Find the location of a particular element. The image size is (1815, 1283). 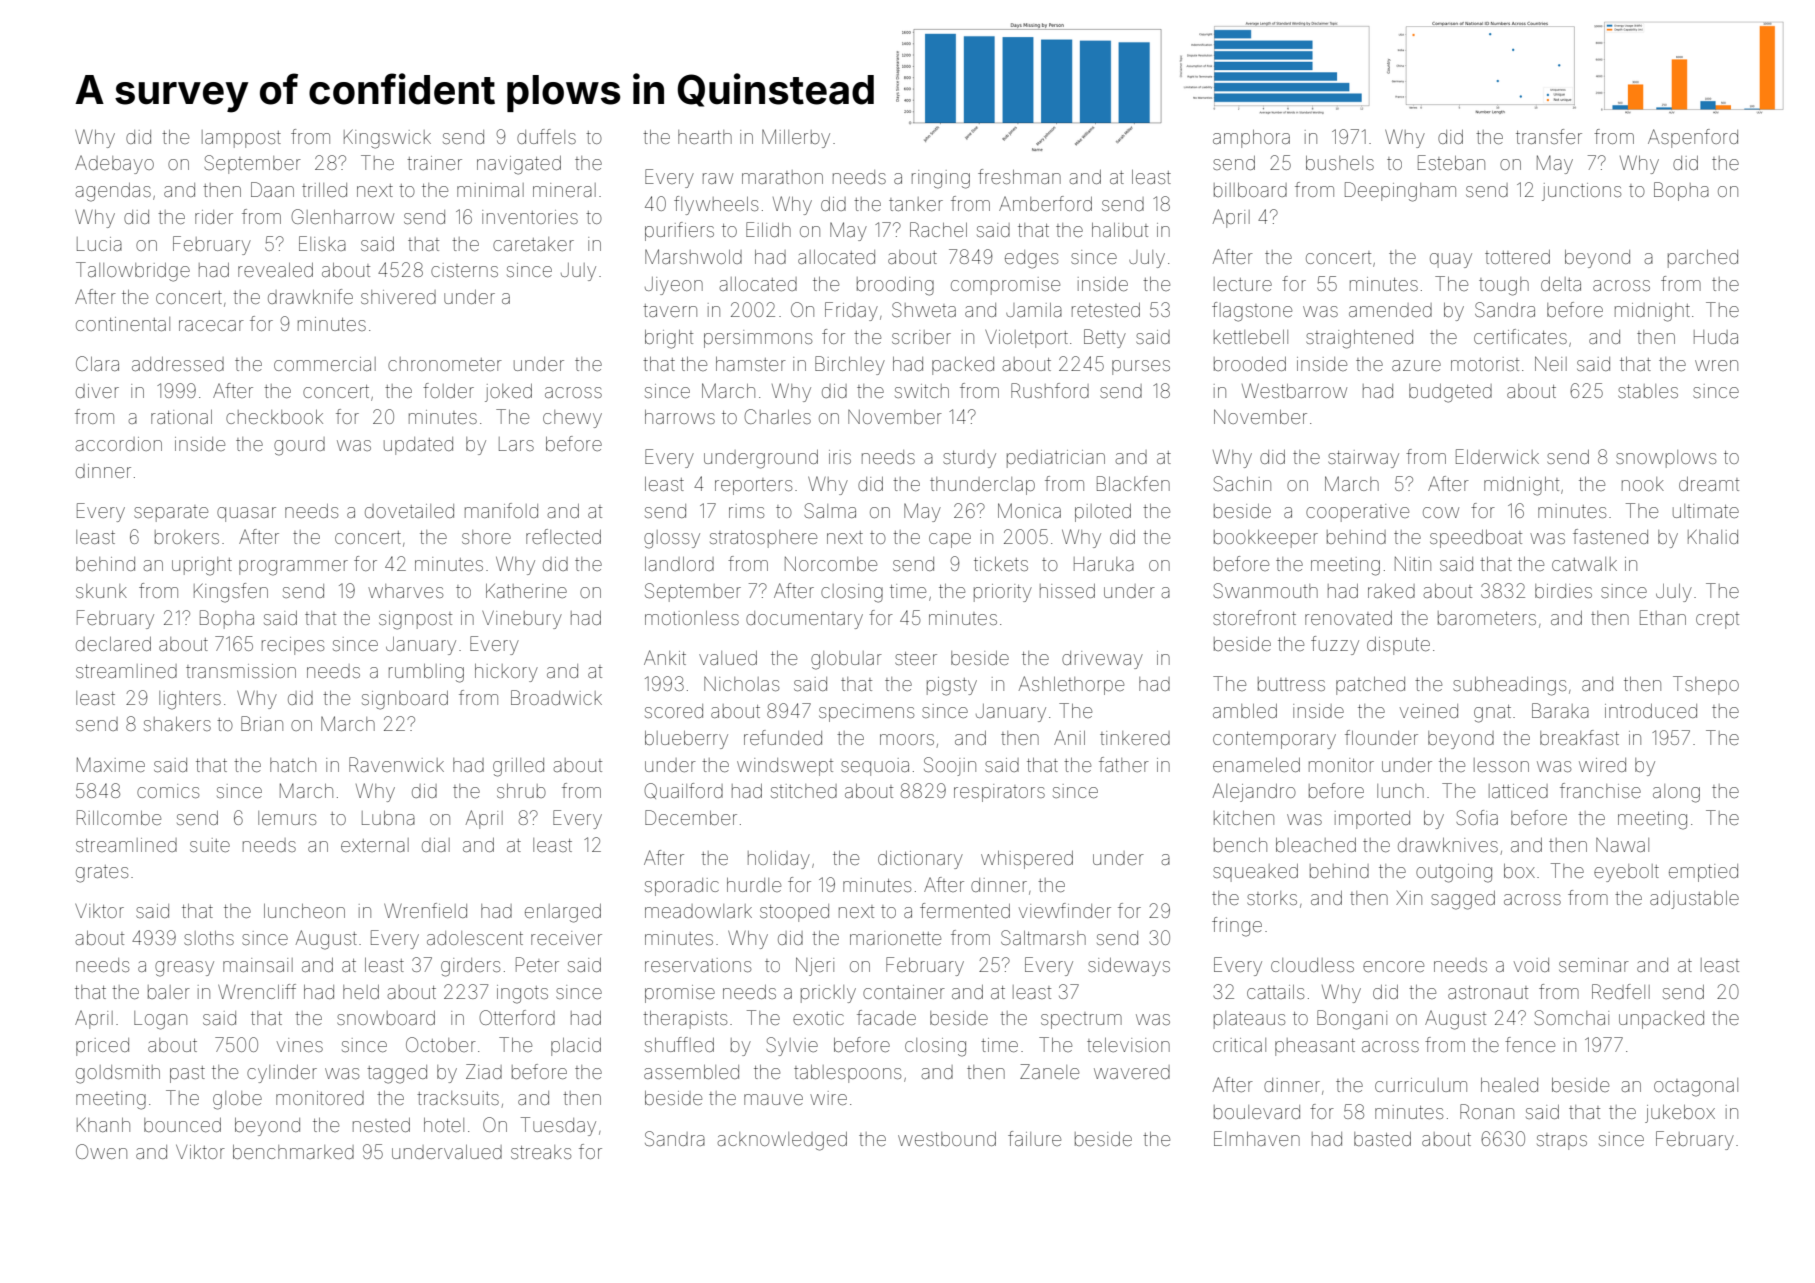

glossy is located at coordinates (672, 539).
